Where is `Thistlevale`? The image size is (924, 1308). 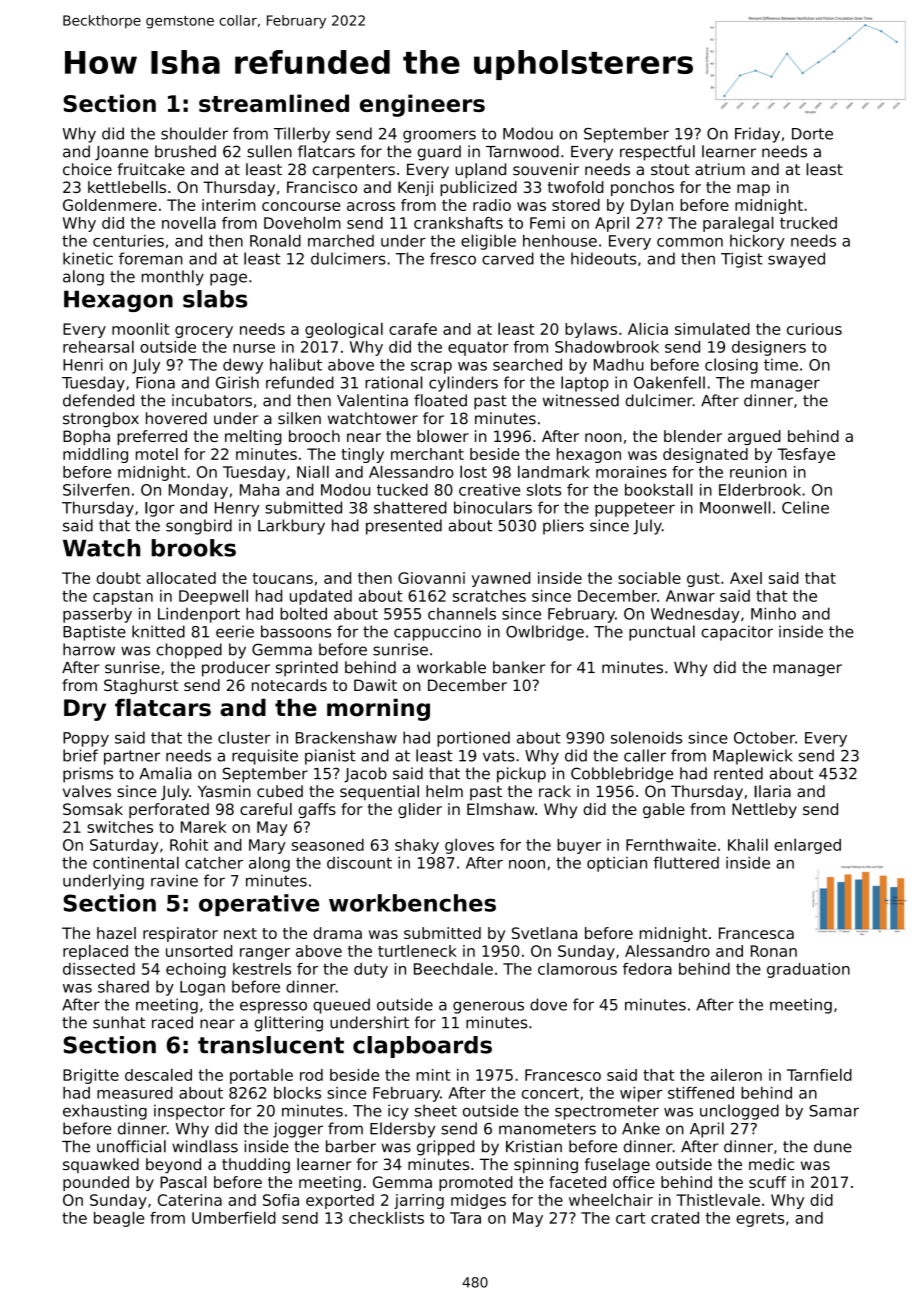
Thistlevale is located at coordinates (718, 1199).
